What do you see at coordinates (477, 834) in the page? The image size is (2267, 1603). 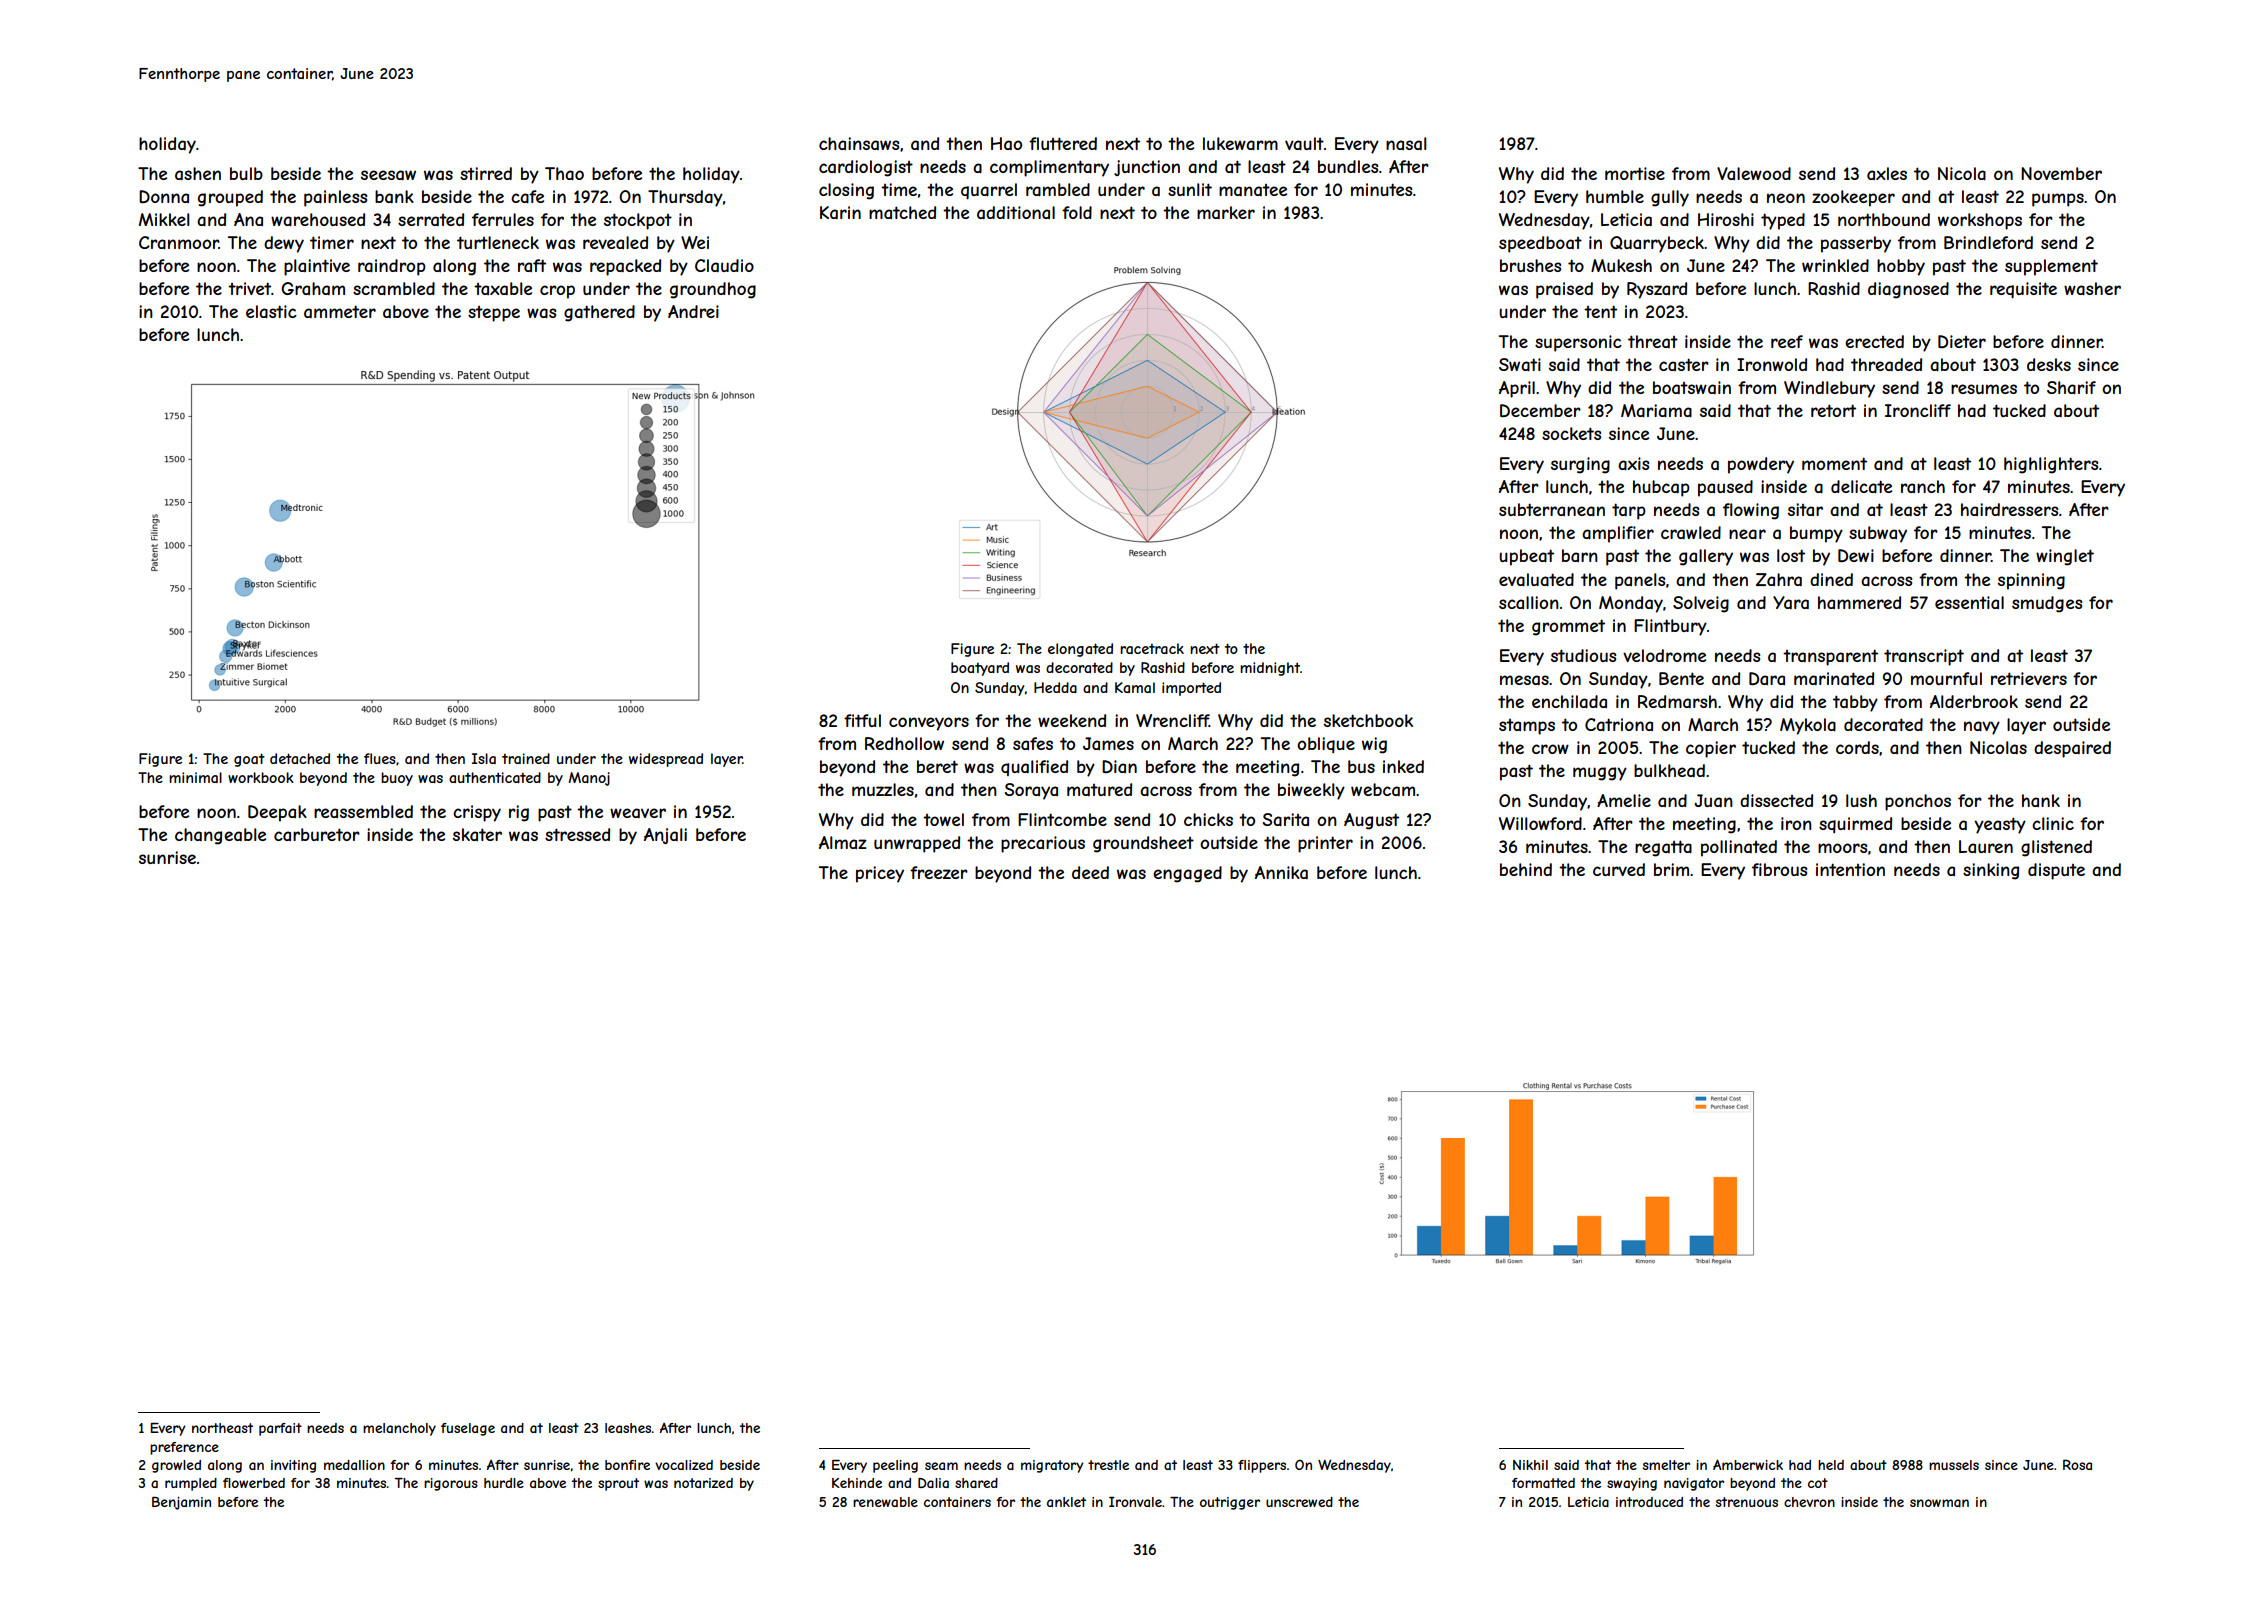 I see `skater` at bounding box center [477, 834].
